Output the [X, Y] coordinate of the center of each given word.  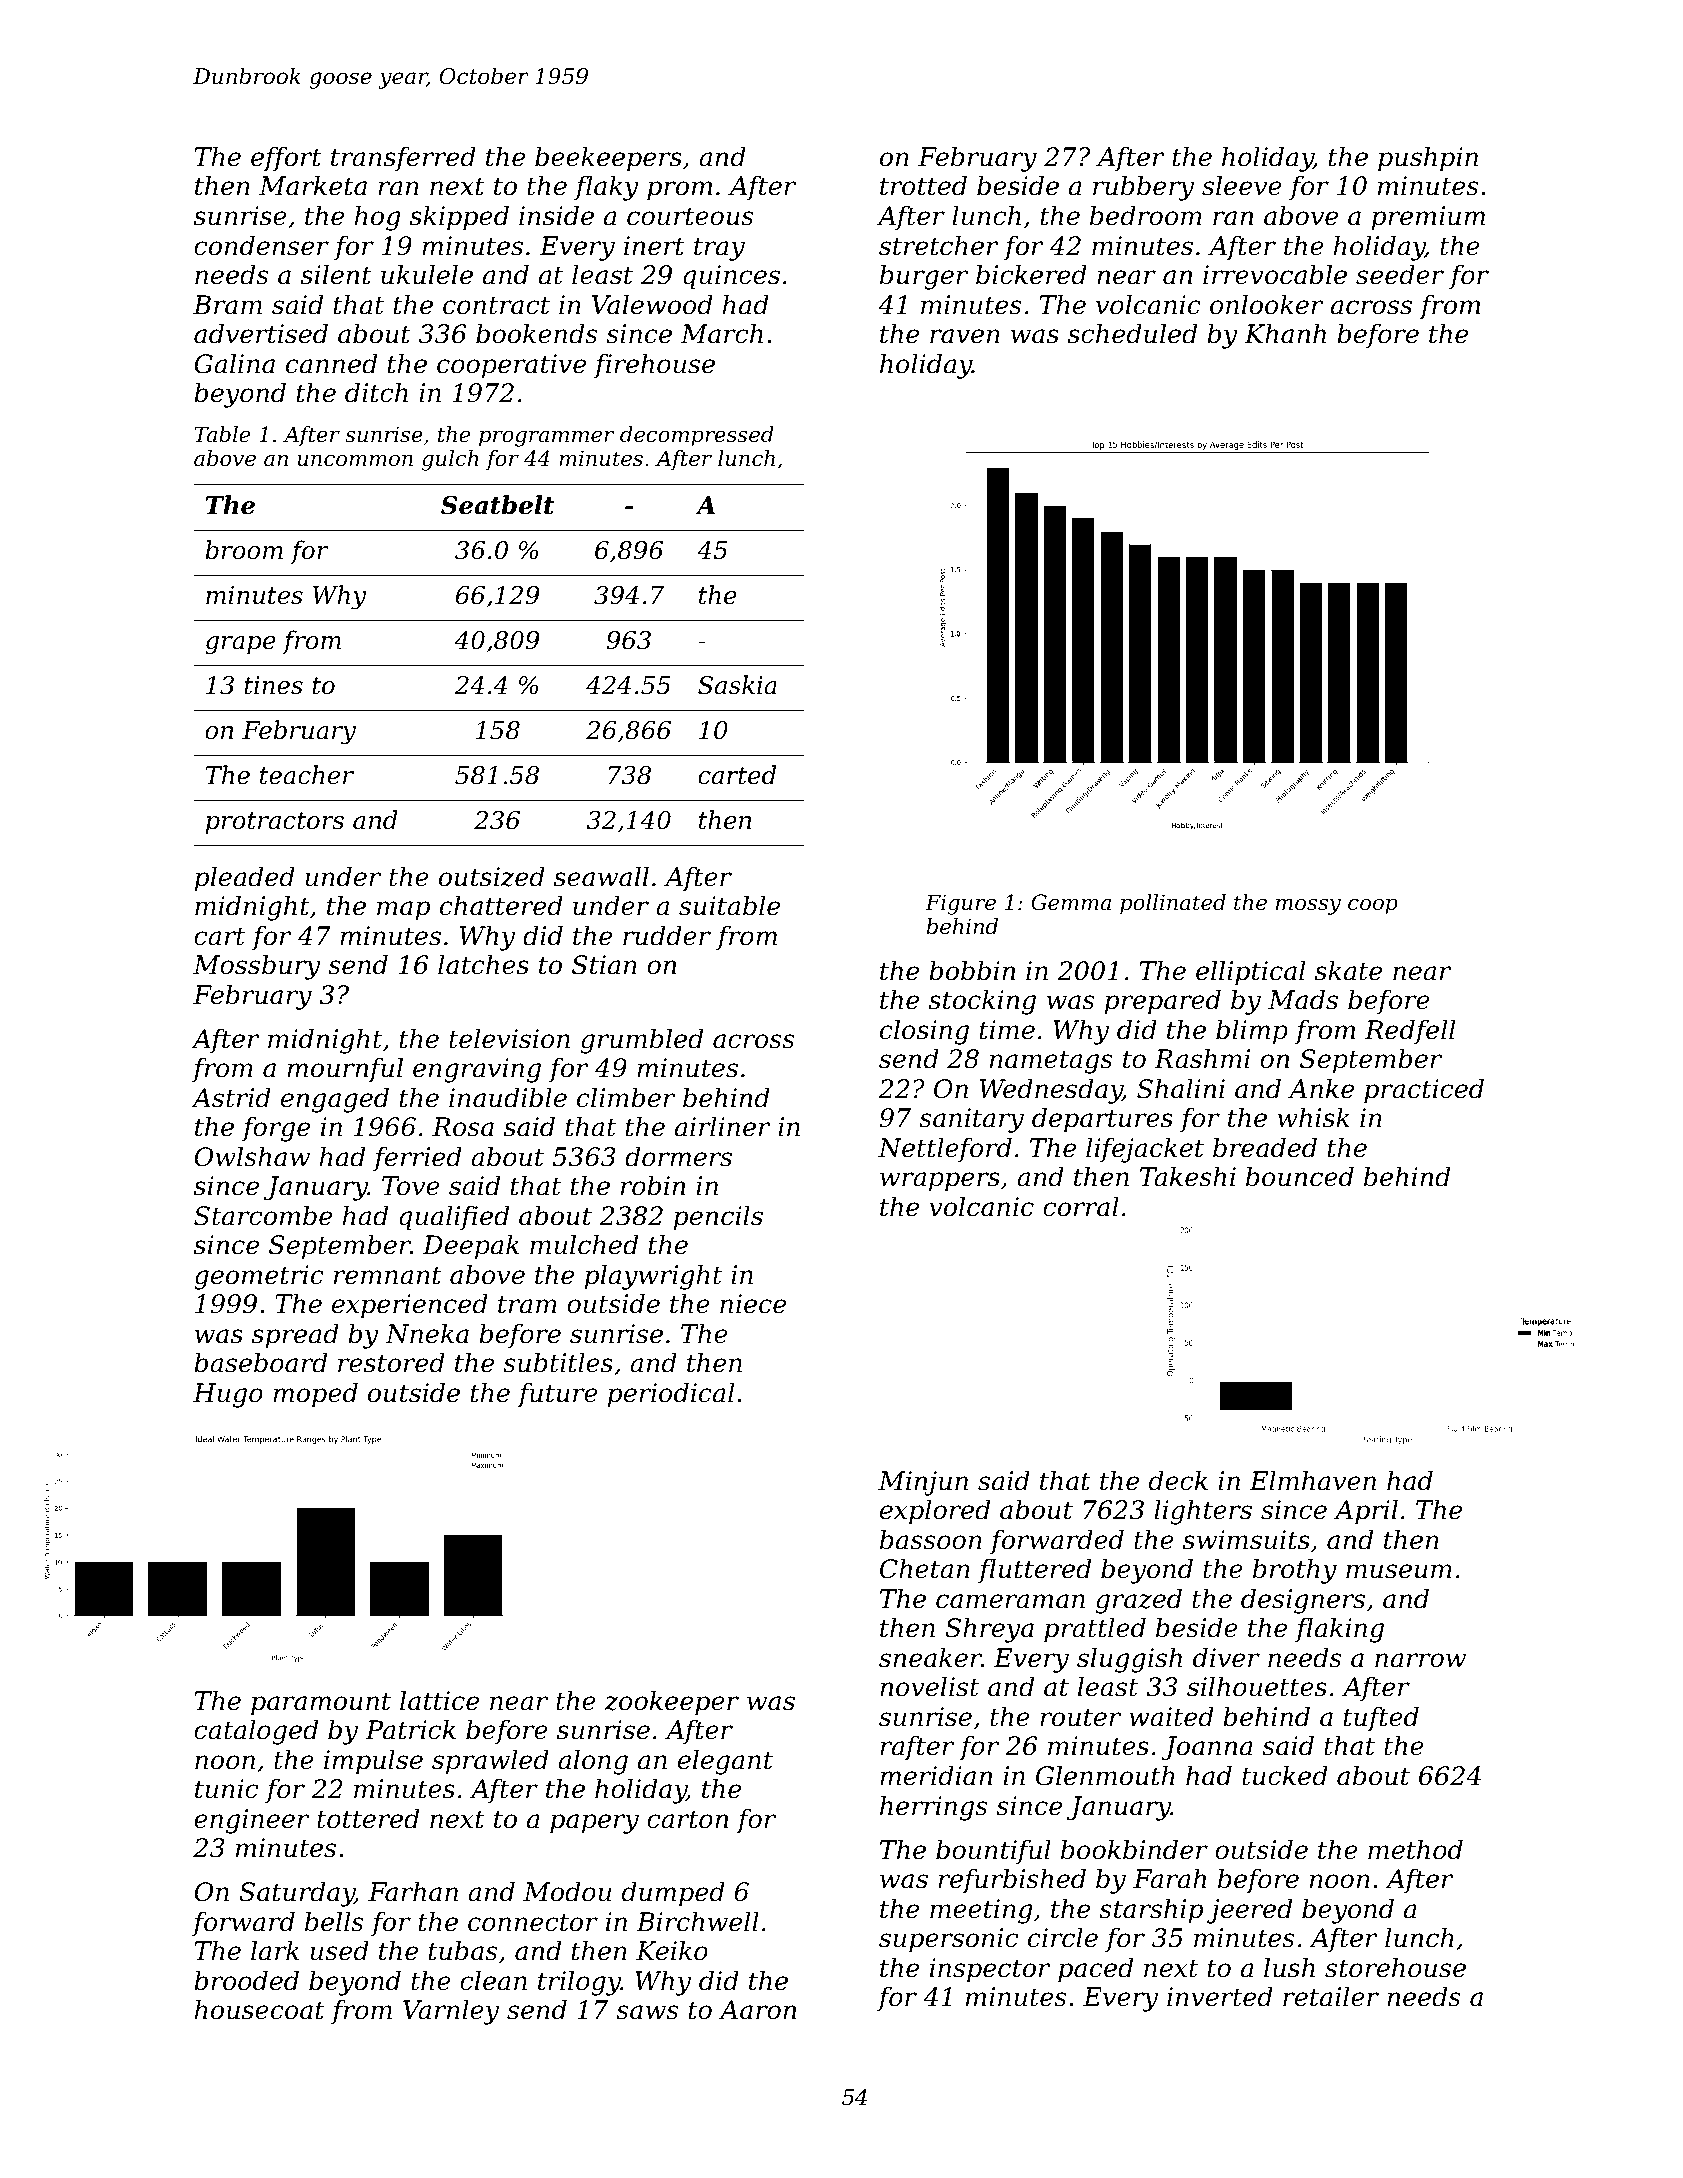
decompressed [697, 436]
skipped [459, 218]
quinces [731, 277]
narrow [1420, 1660]
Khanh [1285, 333]
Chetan [925, 1568]
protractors [274, 823]
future [557, 1394]
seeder [1400, 274]
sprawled [490, 1762]
